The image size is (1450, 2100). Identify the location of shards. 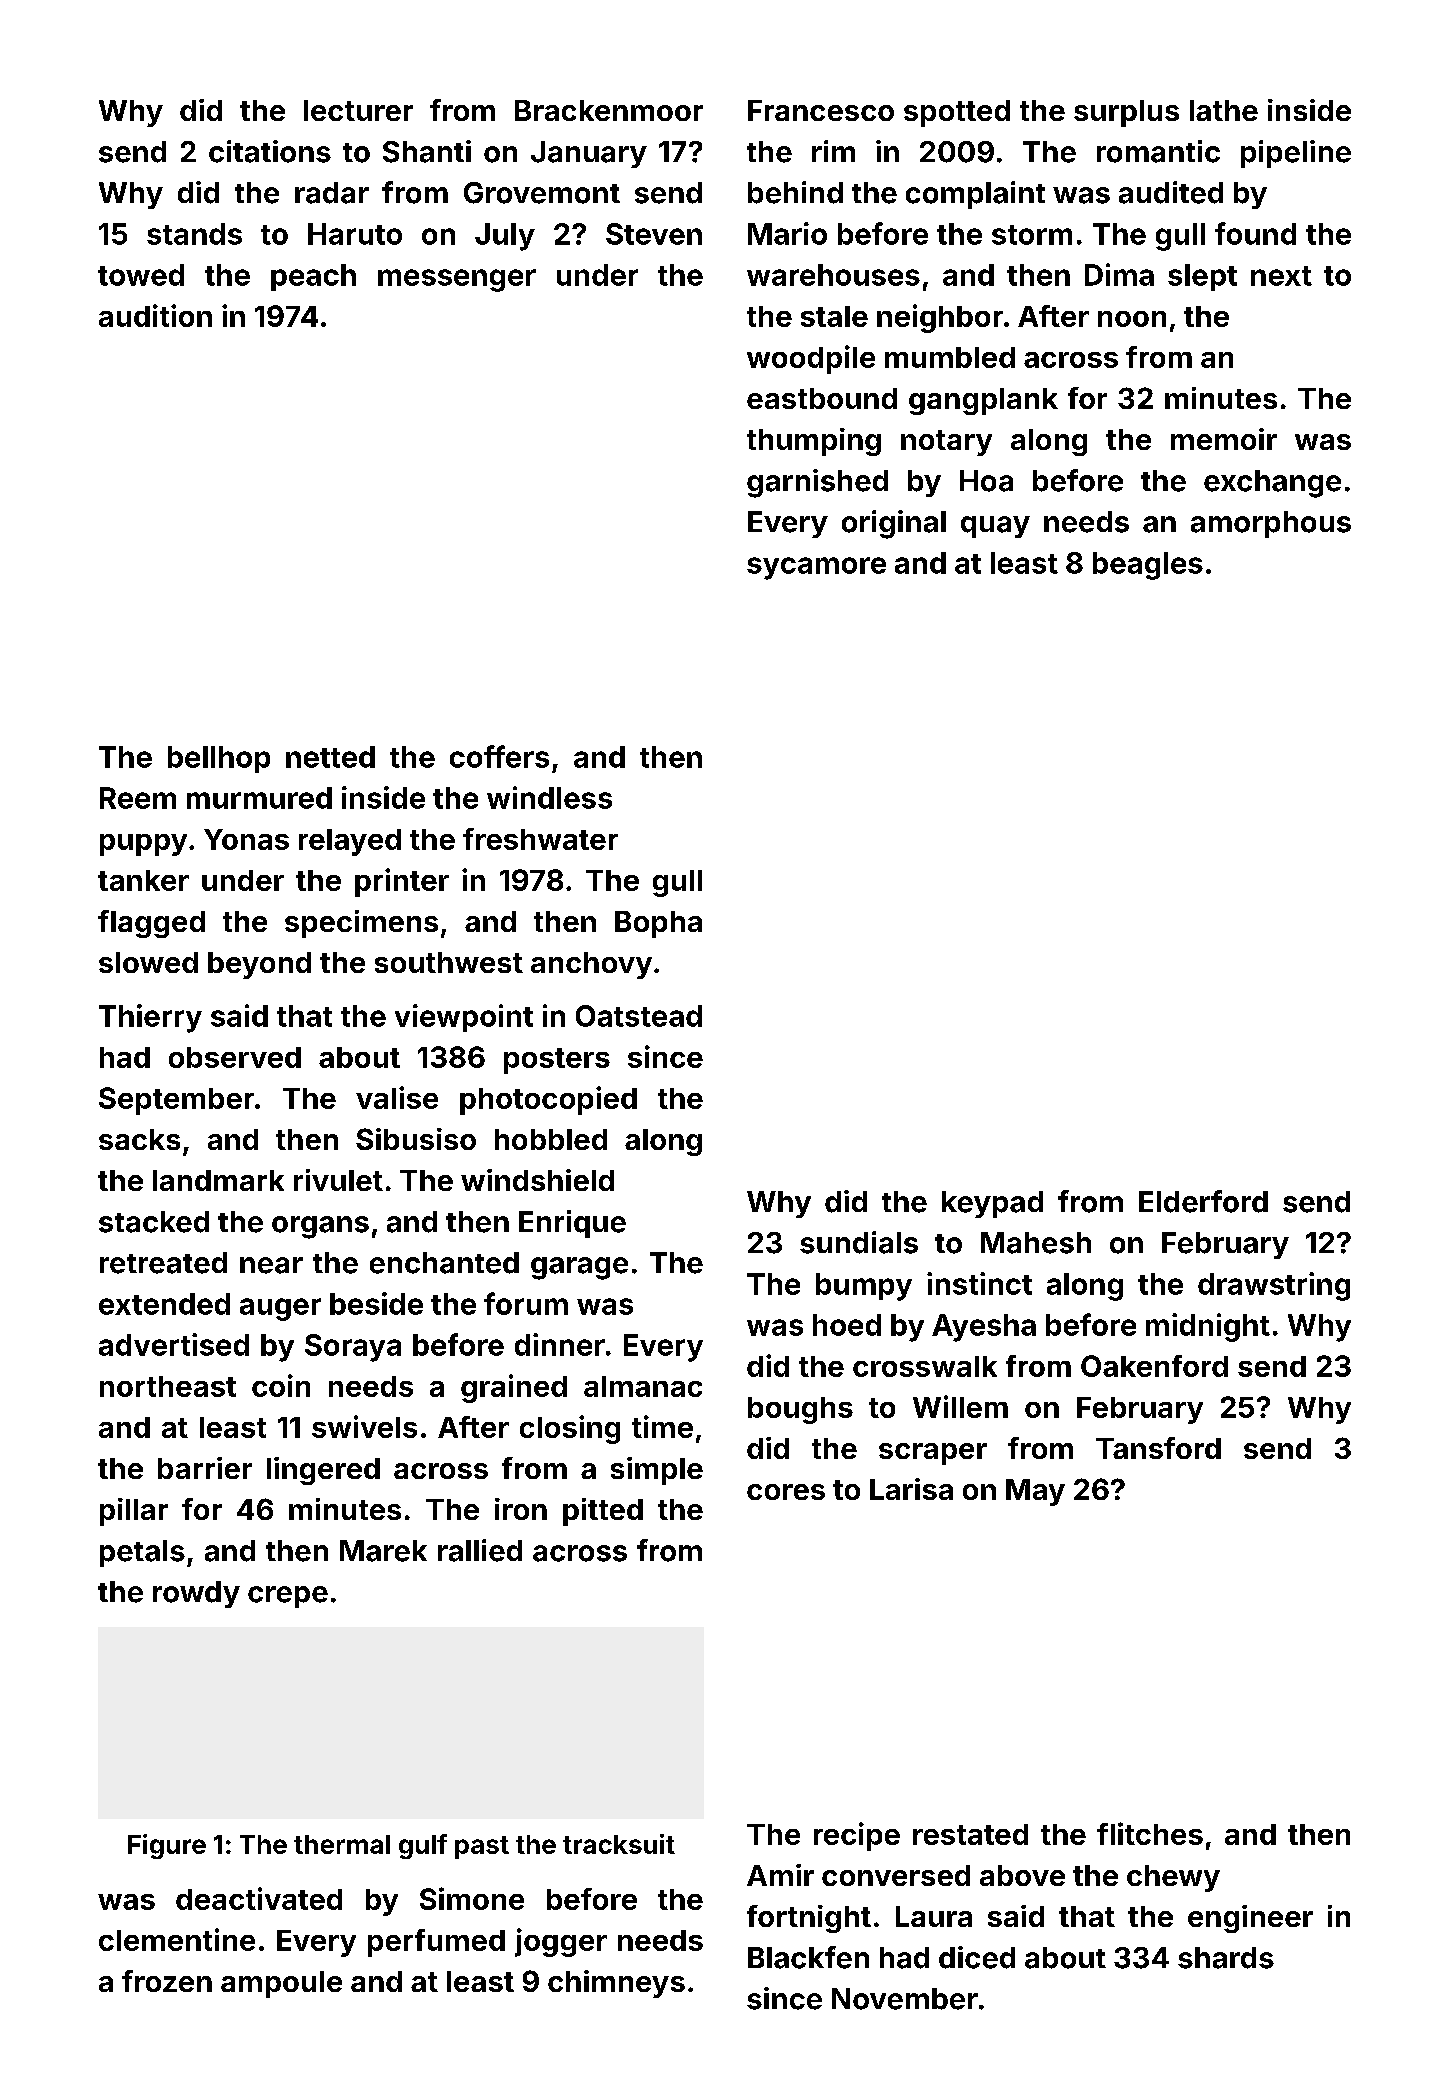
(1226, 1958).
